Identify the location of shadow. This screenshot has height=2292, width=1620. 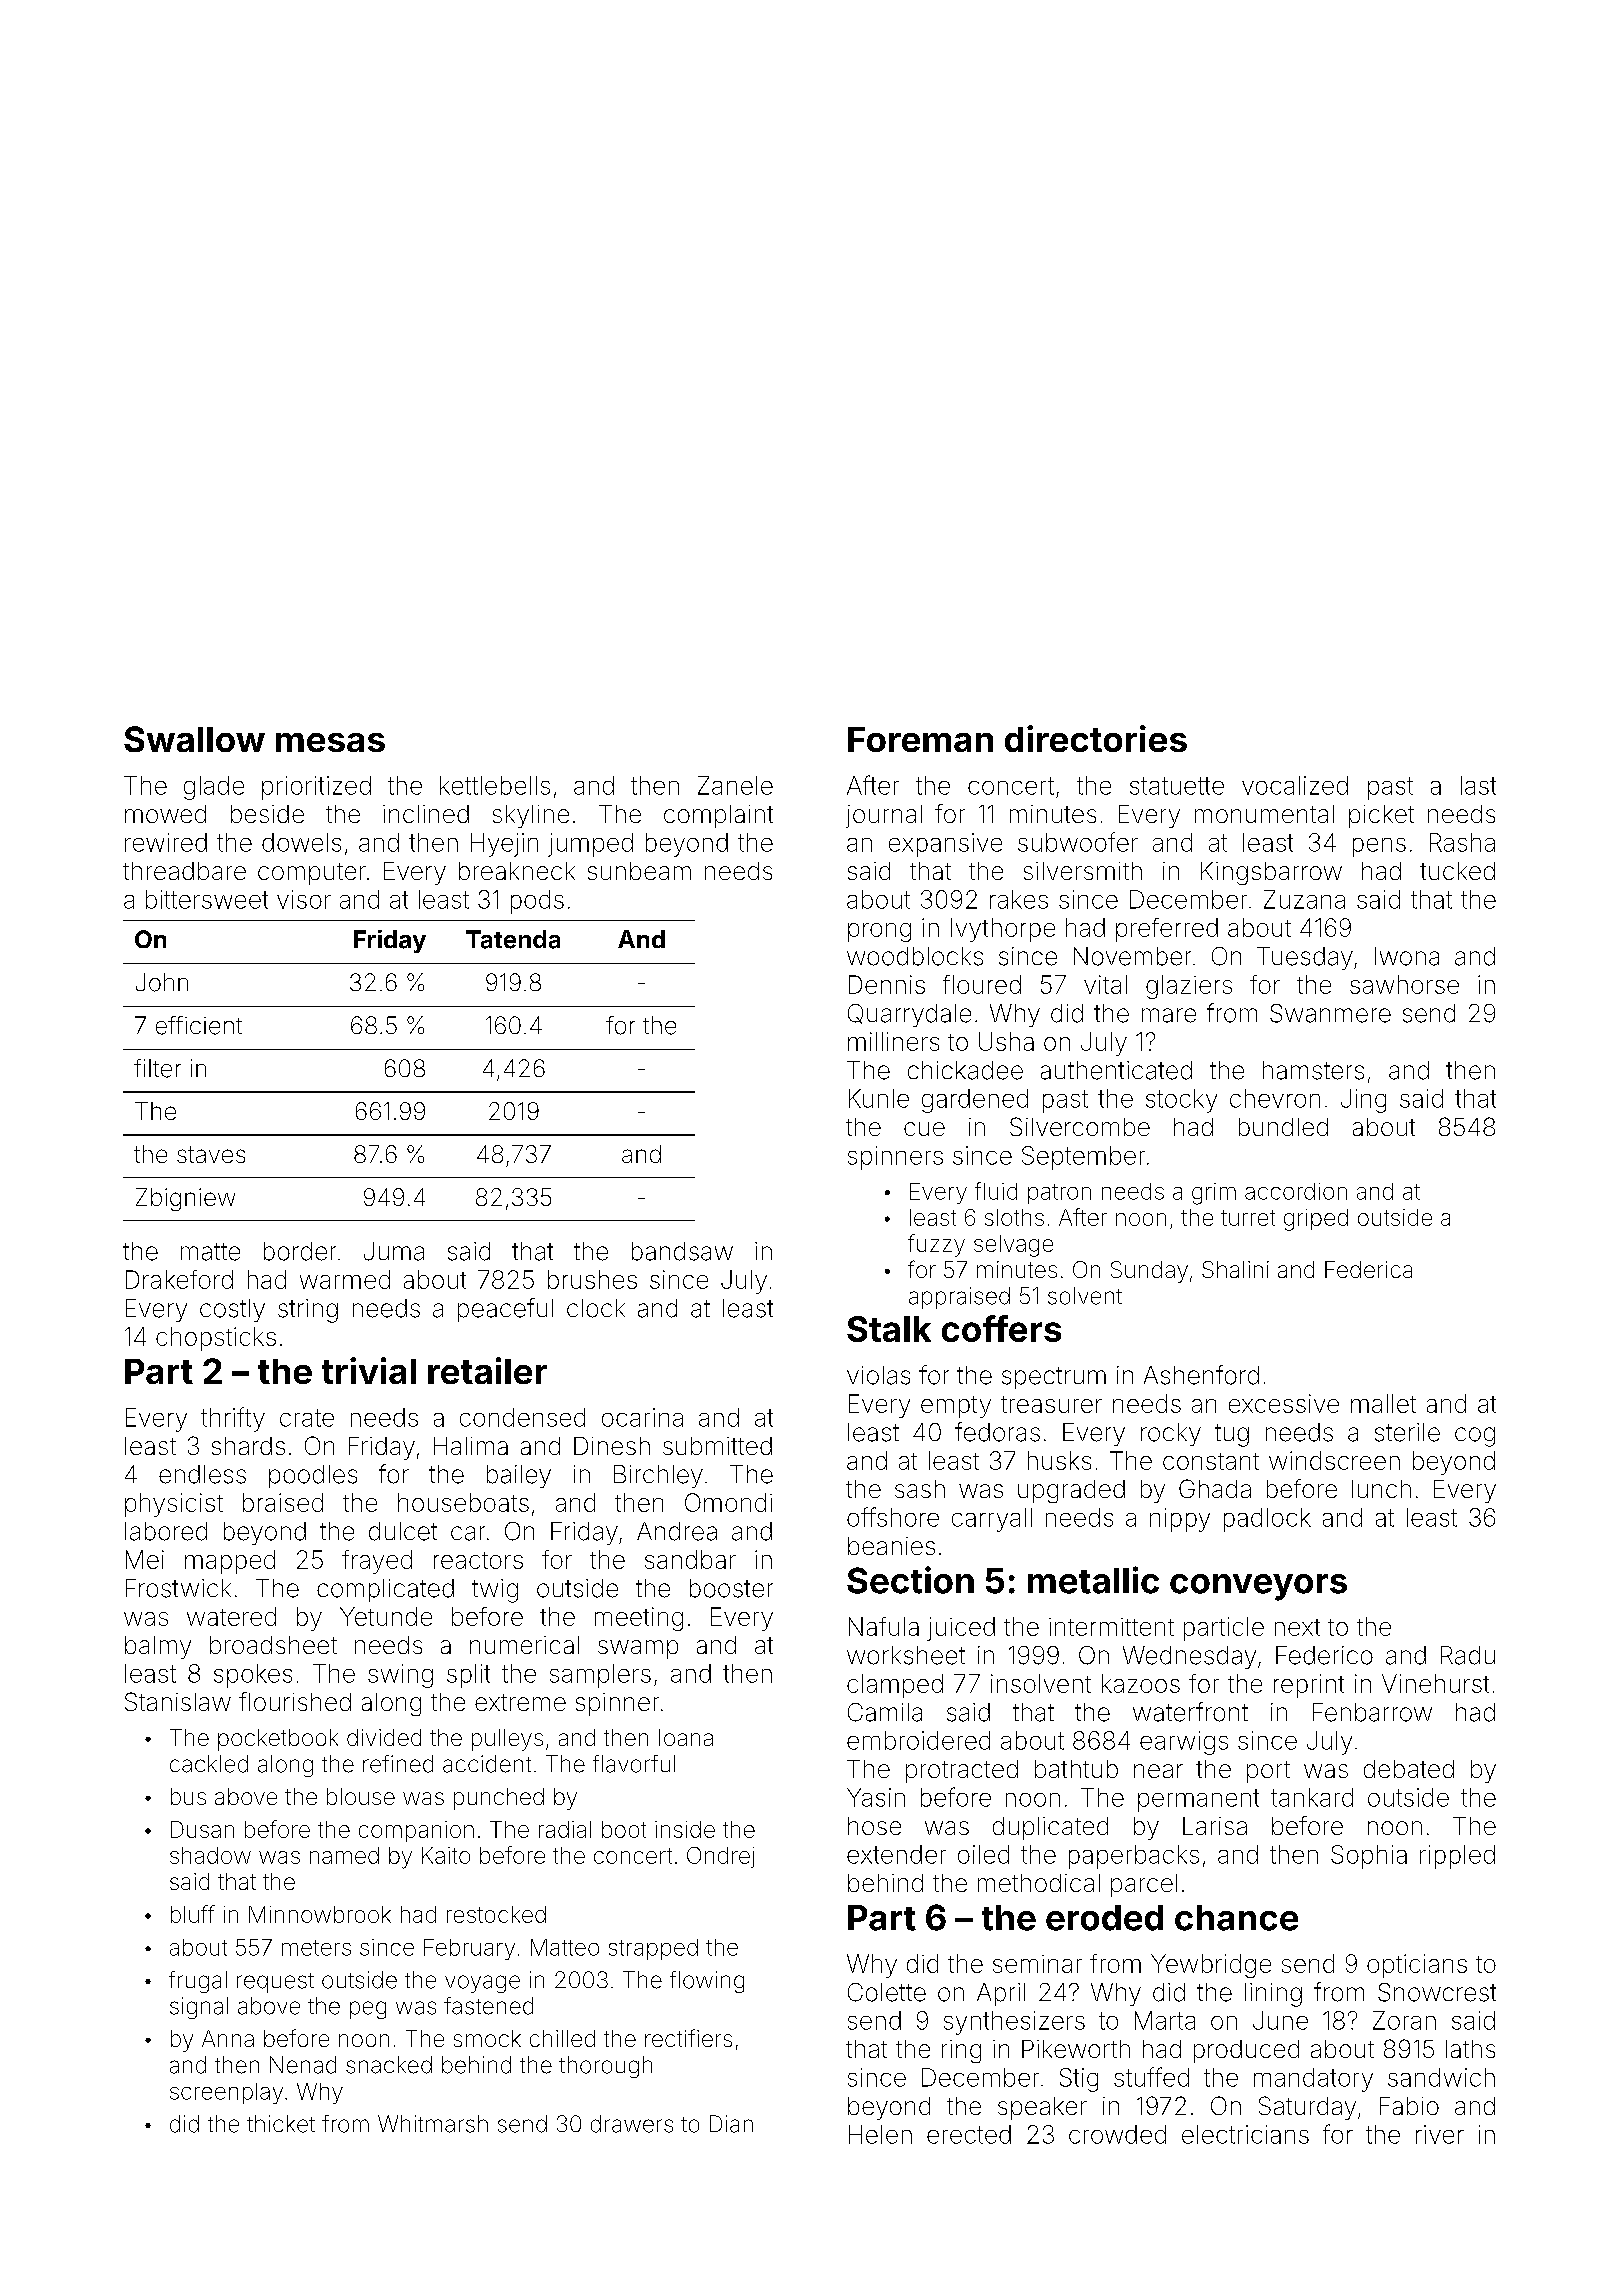
(210, 1855).
